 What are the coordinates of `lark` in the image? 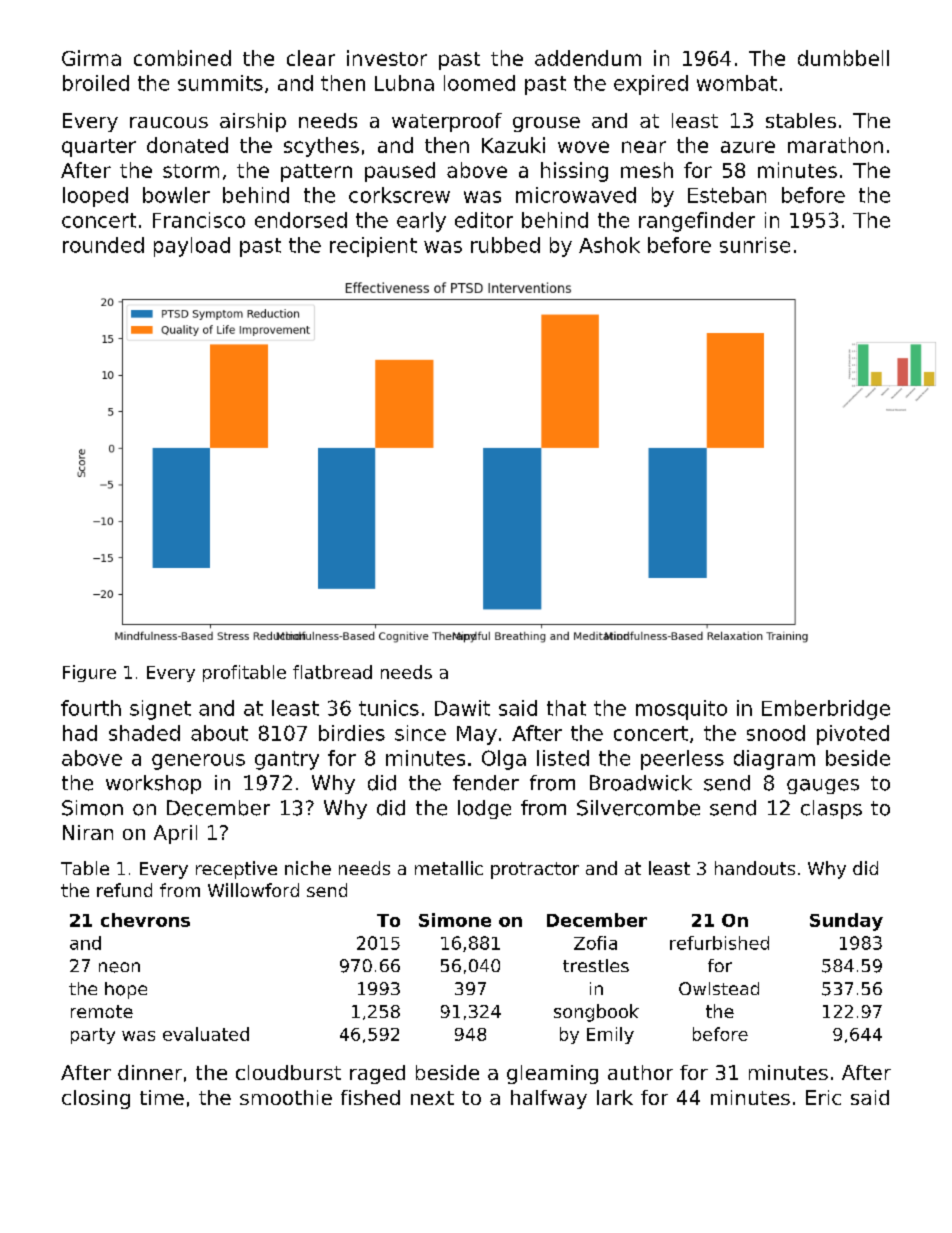 It's located at (615, 1097).
